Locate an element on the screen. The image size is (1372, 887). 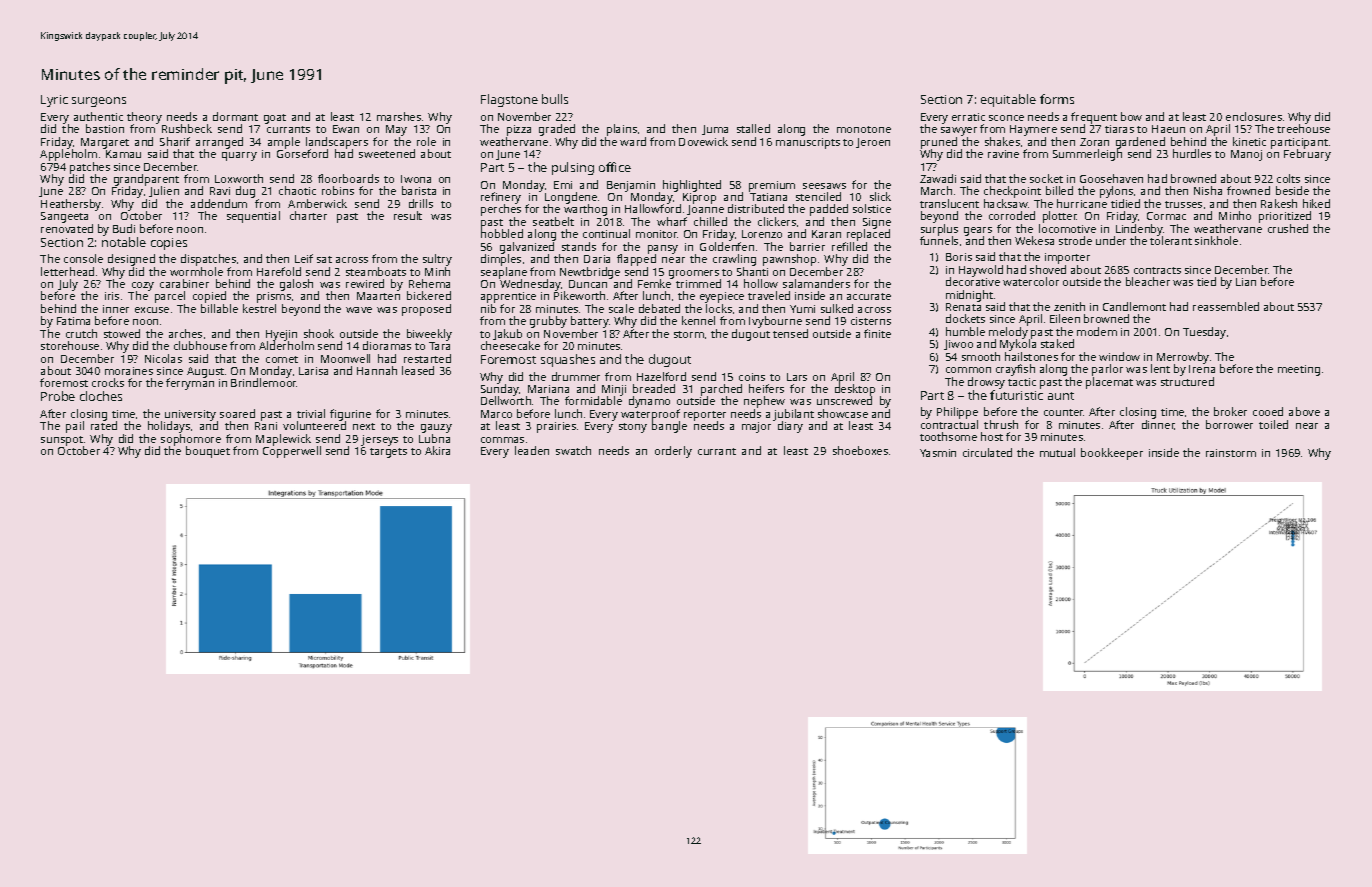
iris is located at coordinates (112, 296).
